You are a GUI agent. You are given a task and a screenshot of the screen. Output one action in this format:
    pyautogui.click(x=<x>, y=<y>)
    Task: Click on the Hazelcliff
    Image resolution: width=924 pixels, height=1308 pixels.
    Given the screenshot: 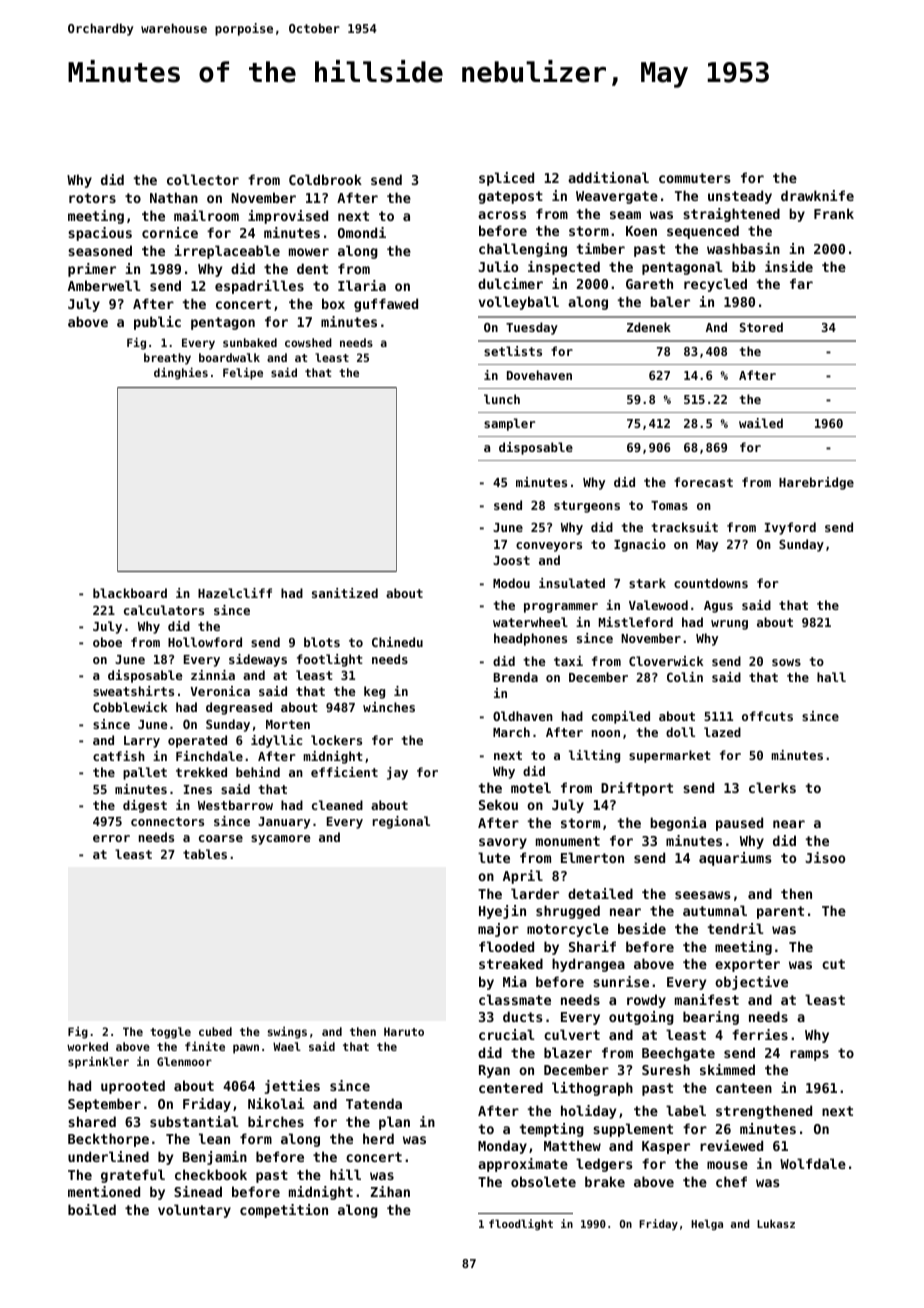 What is the action you would take?
    pyautogui.click(x=235, y=593)
